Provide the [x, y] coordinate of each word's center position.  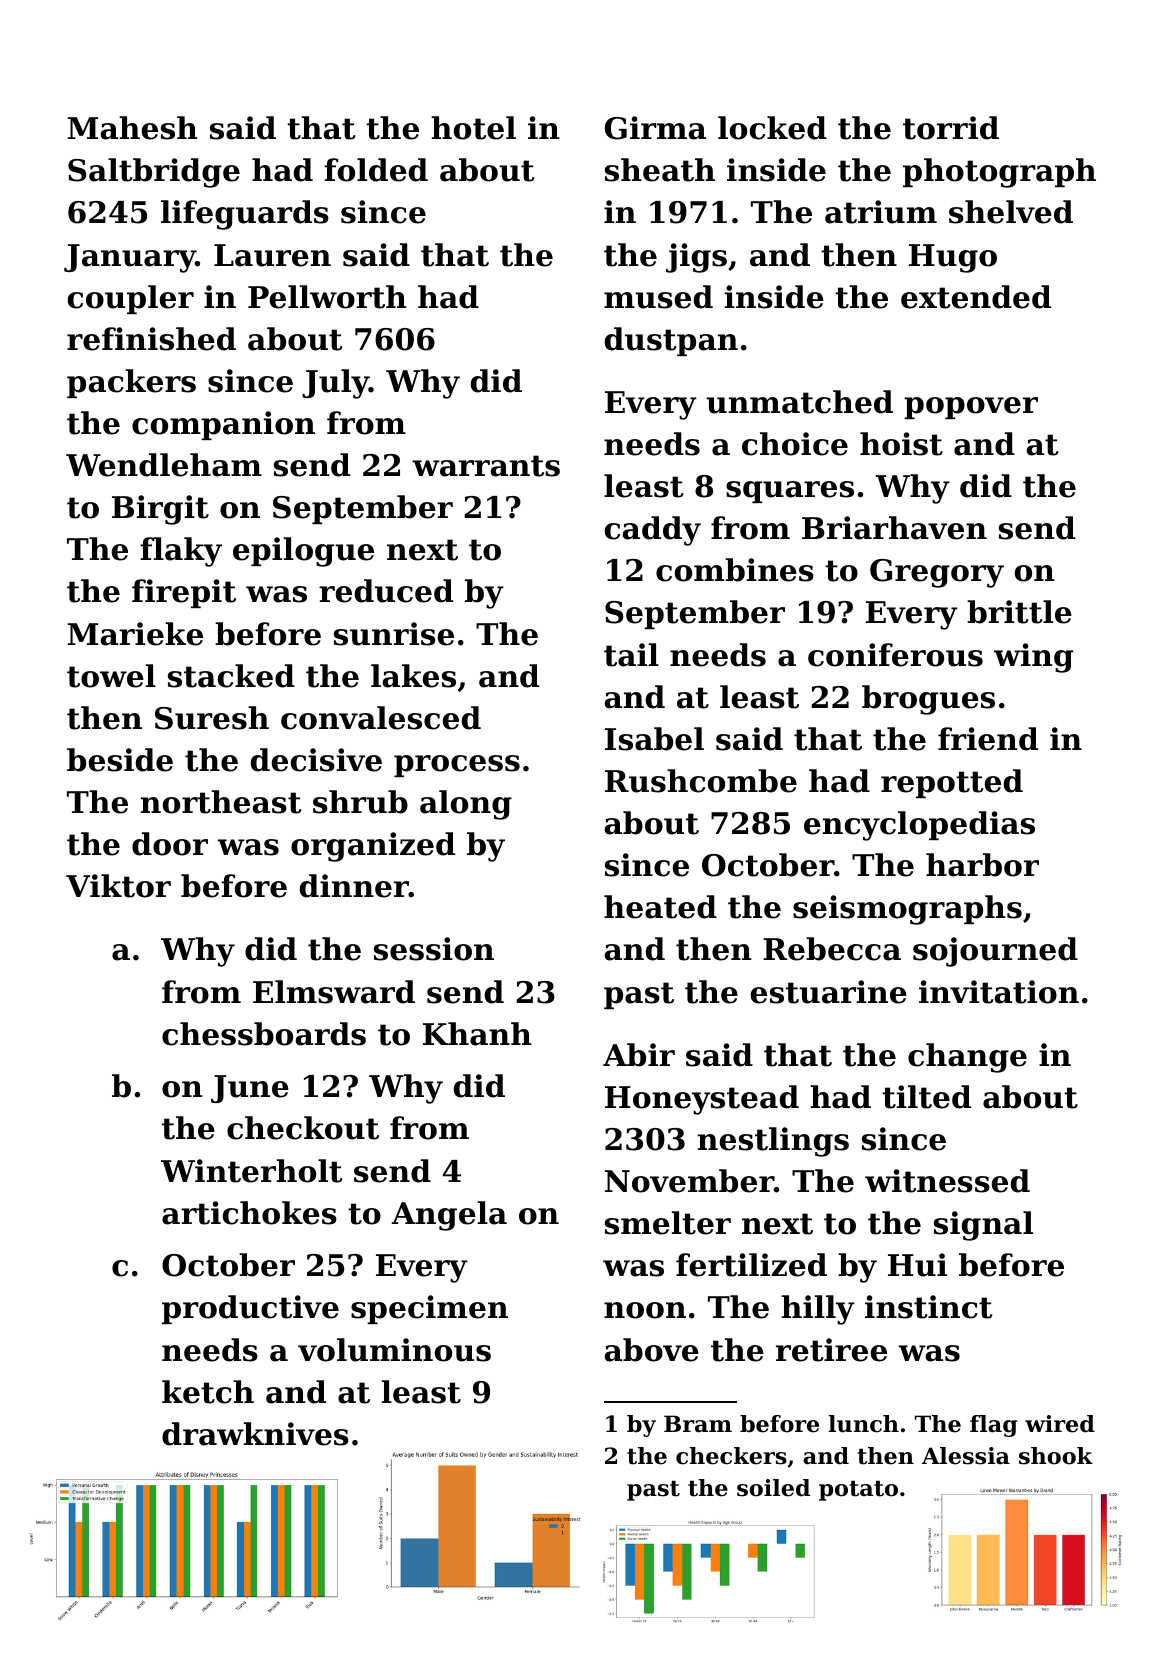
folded [376, 170]
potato [858, 1491]
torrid [951, 128]
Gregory [937, 573]
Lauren [272, 255]
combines [735, 570]
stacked [231, 676]
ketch [208, 1392]
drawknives [255, 1434]
